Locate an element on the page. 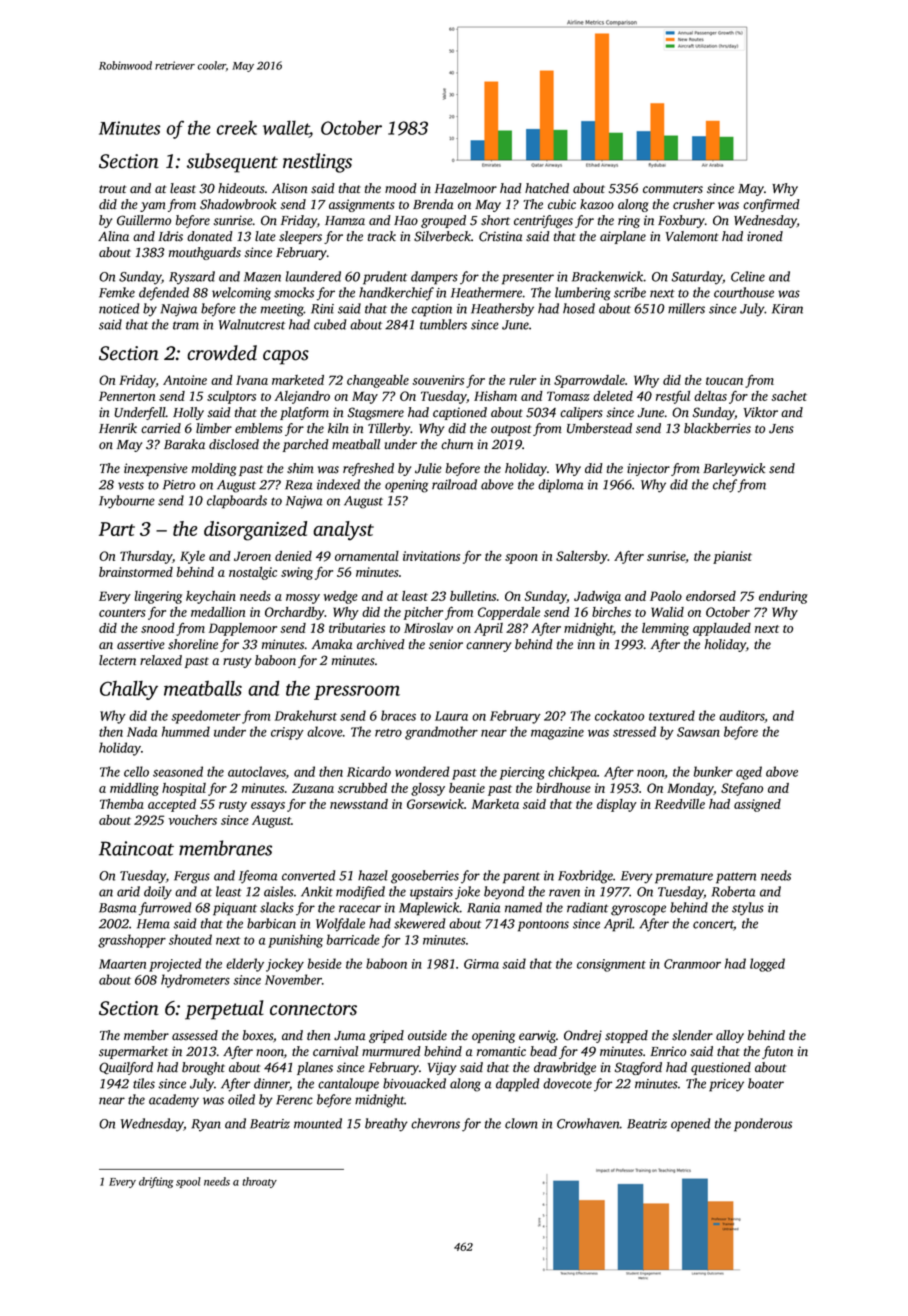 The image size is (908, 1316). commuters is located at coordinates (673, 189).
